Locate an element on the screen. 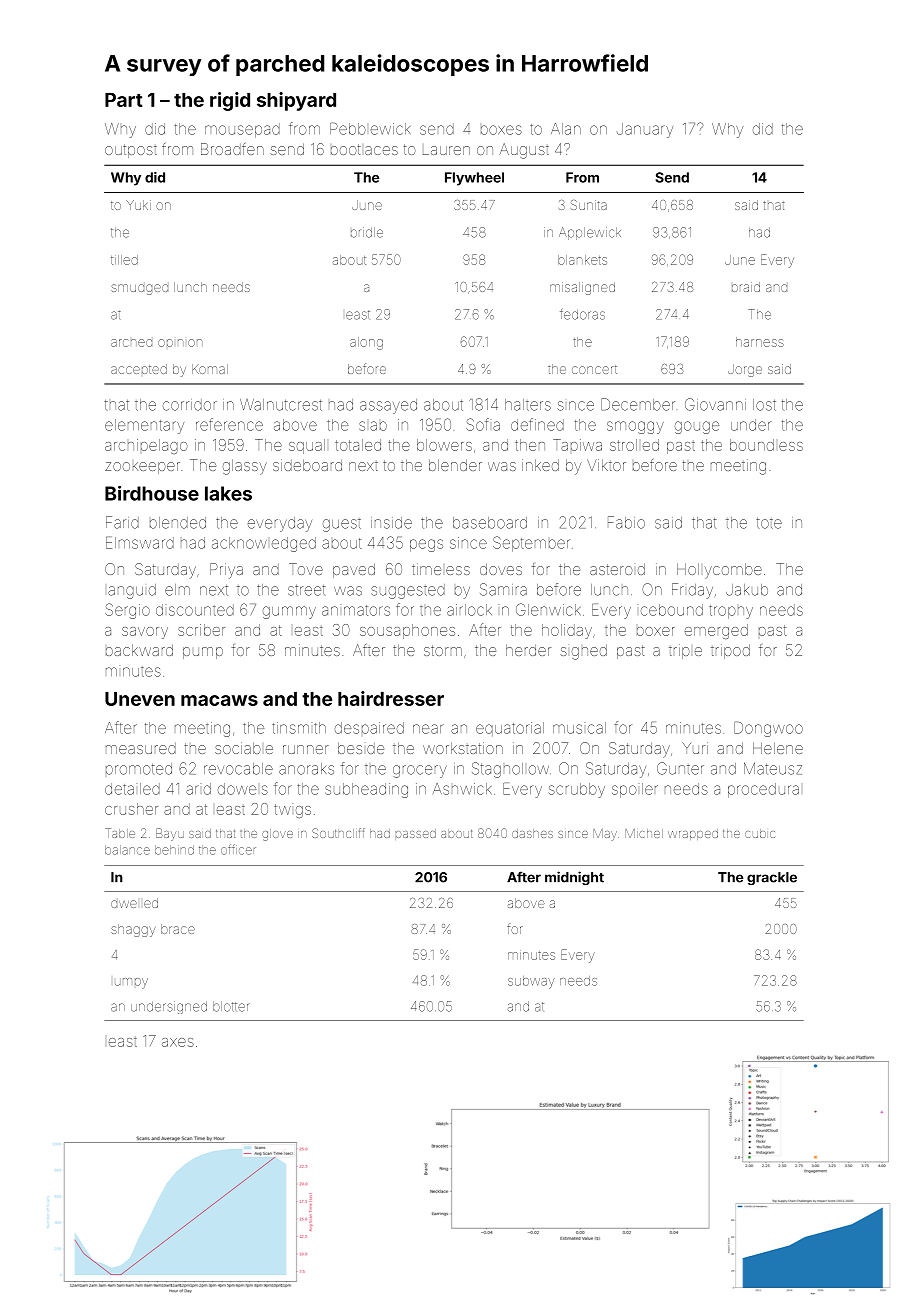  dashes is located at coordinates (532, 833).
